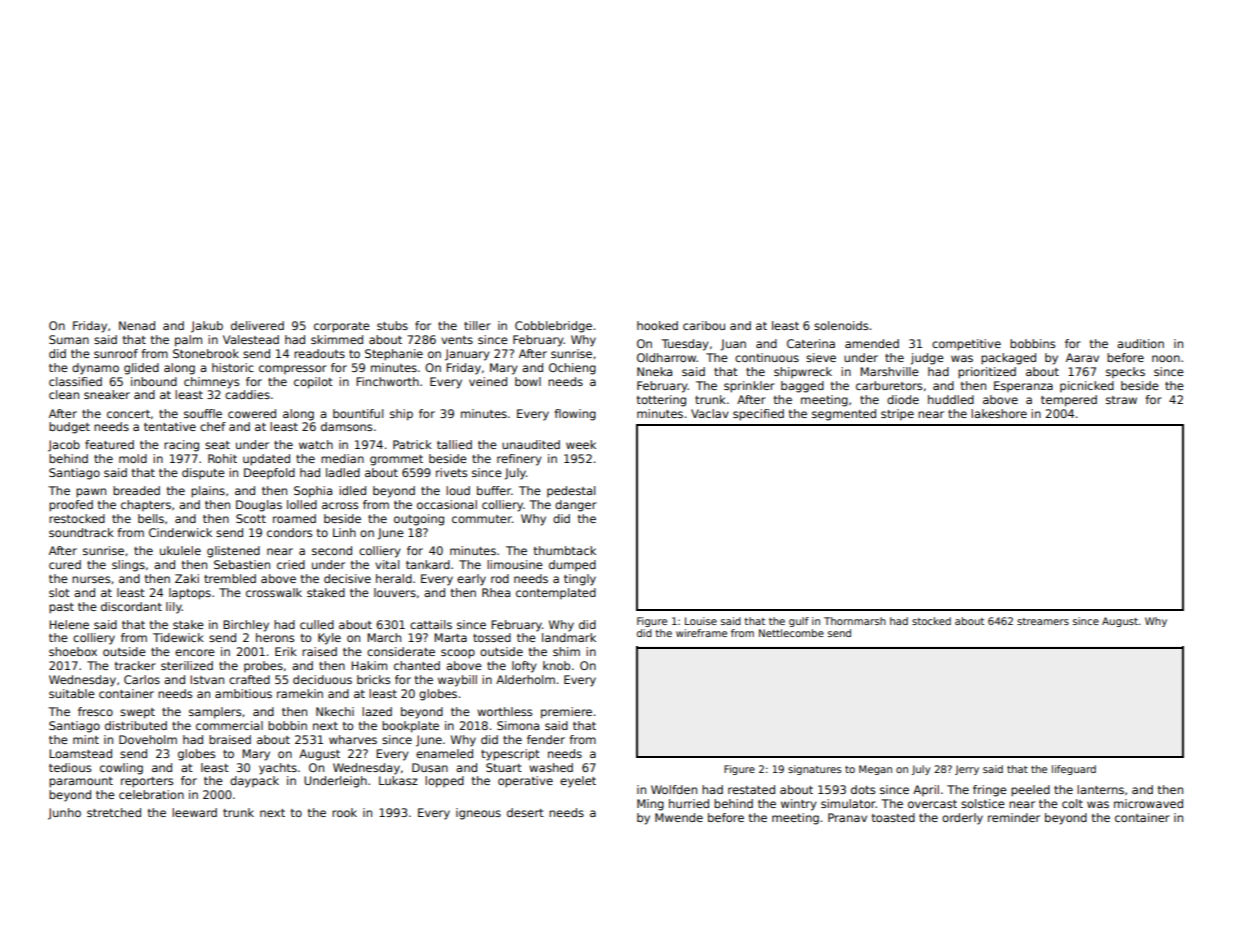 This screenshot has width=1233, height=952. Describe the element at coordinates (966, 345) in the screenshot. I see `competitive` at that location.
